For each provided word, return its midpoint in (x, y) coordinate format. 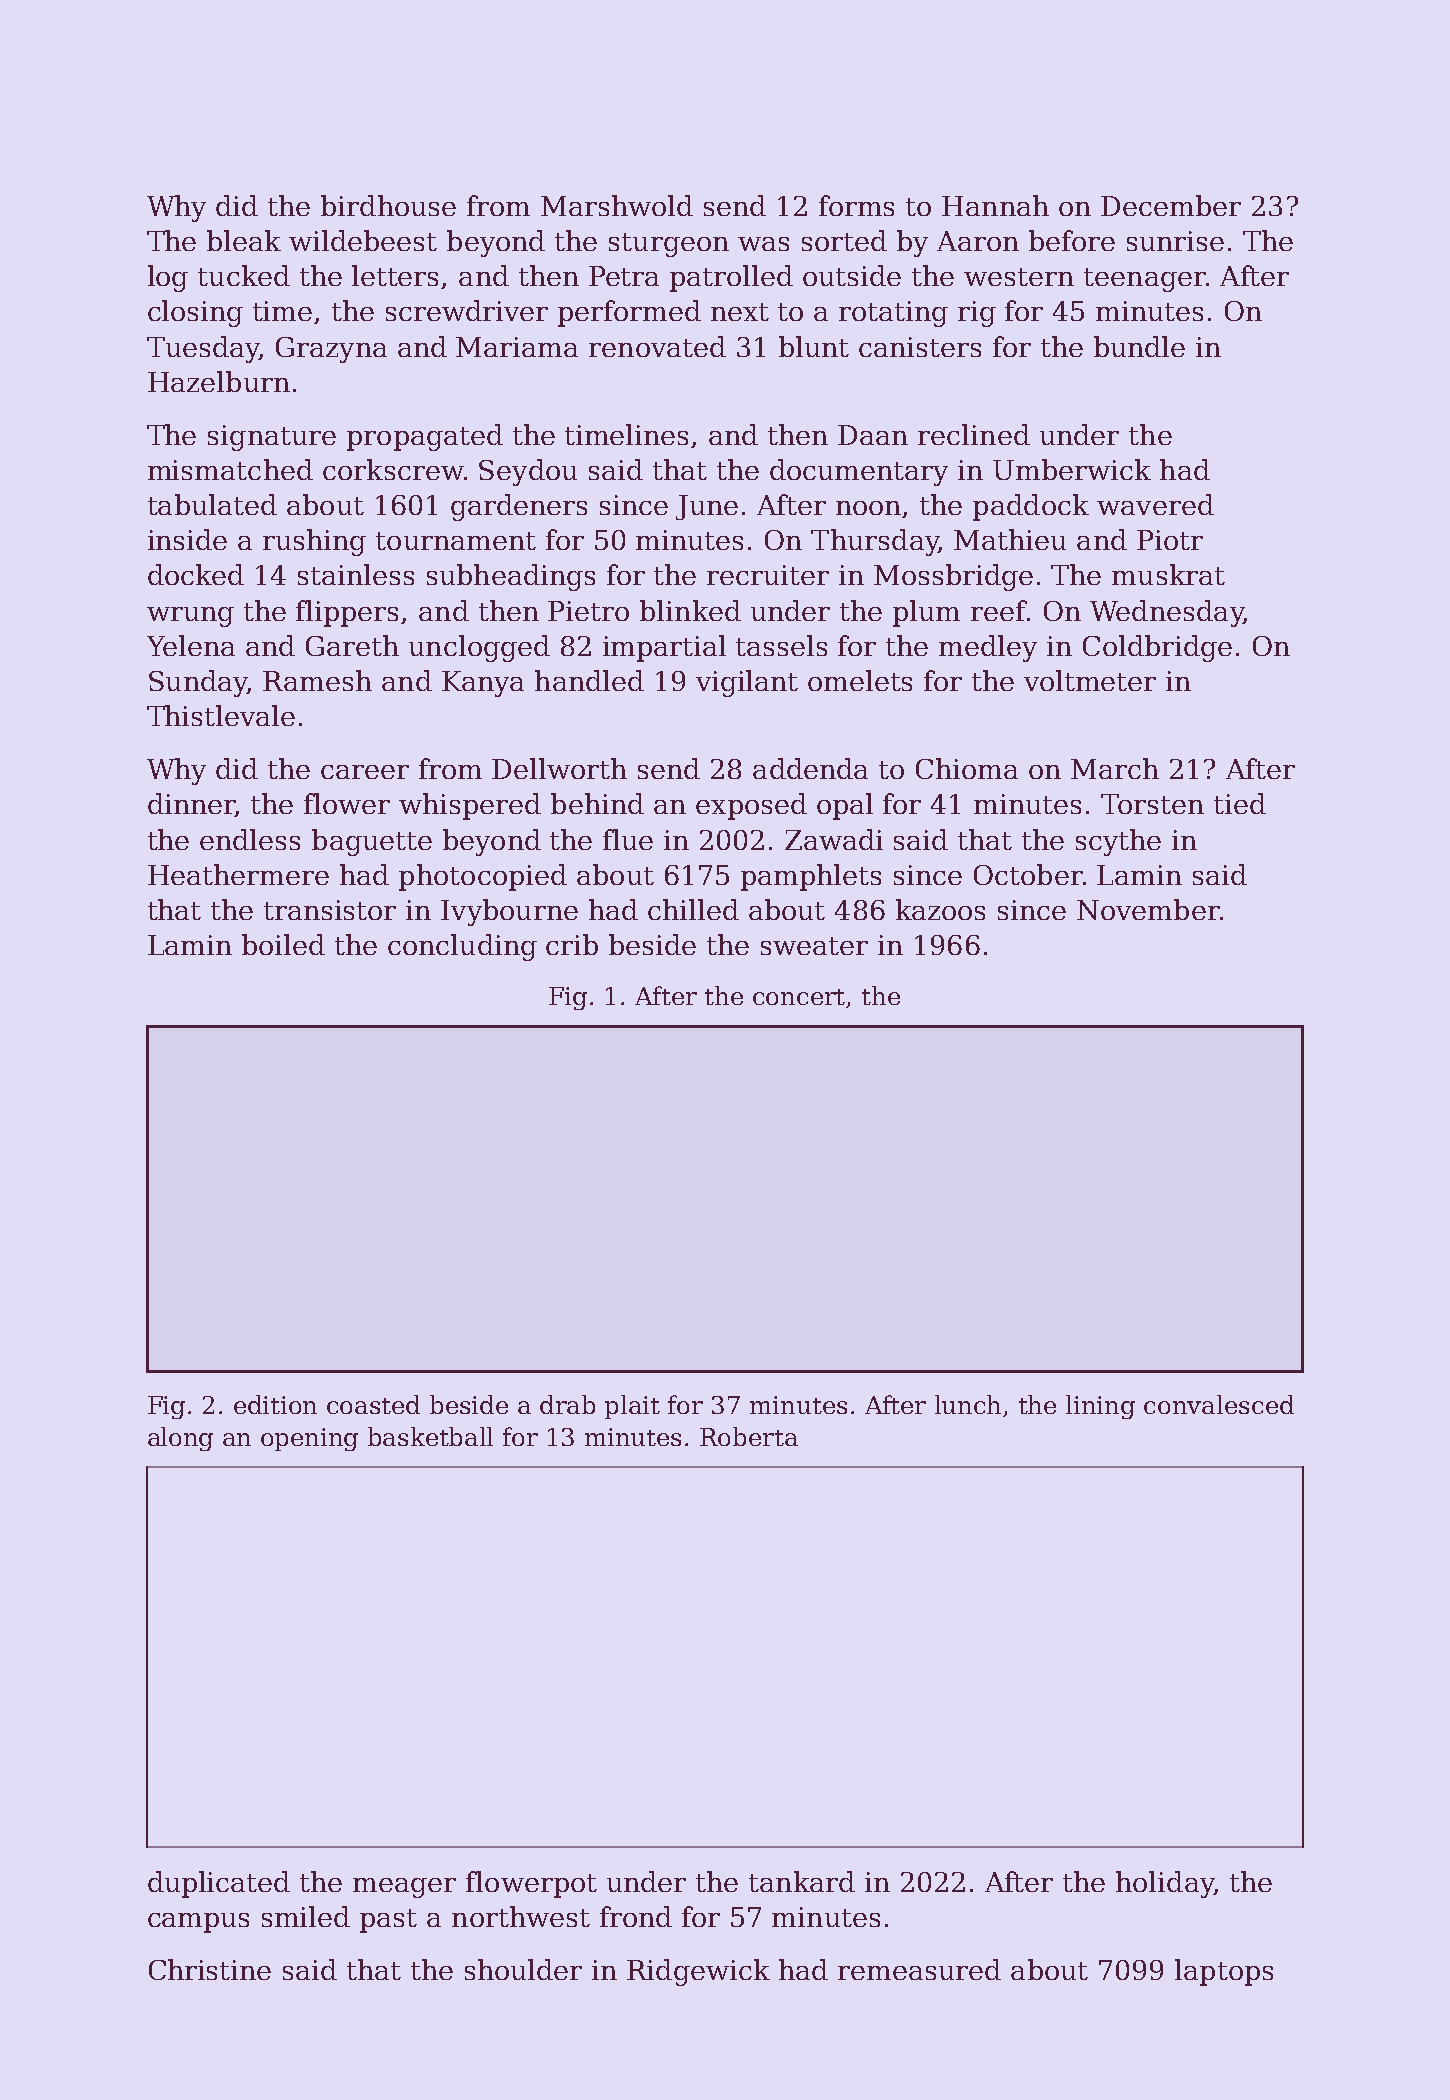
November (1148, 909)
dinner (191, 805)
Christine (210, 1969)
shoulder (523, 1969)
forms (856, 205)
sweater (814, 946)
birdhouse (388, 205)
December (1171, 205)
